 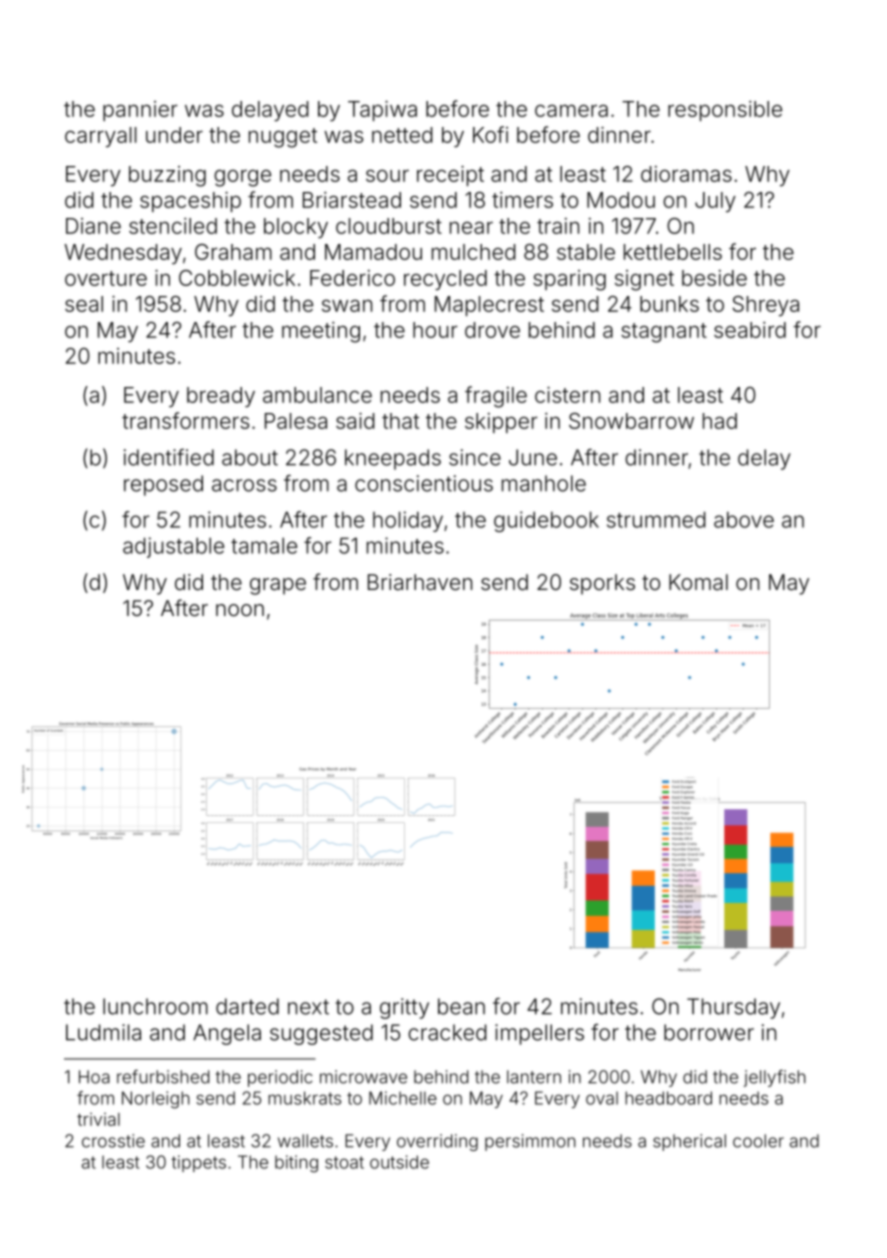 I want to click on receipt, so click(x=450, y=176).
